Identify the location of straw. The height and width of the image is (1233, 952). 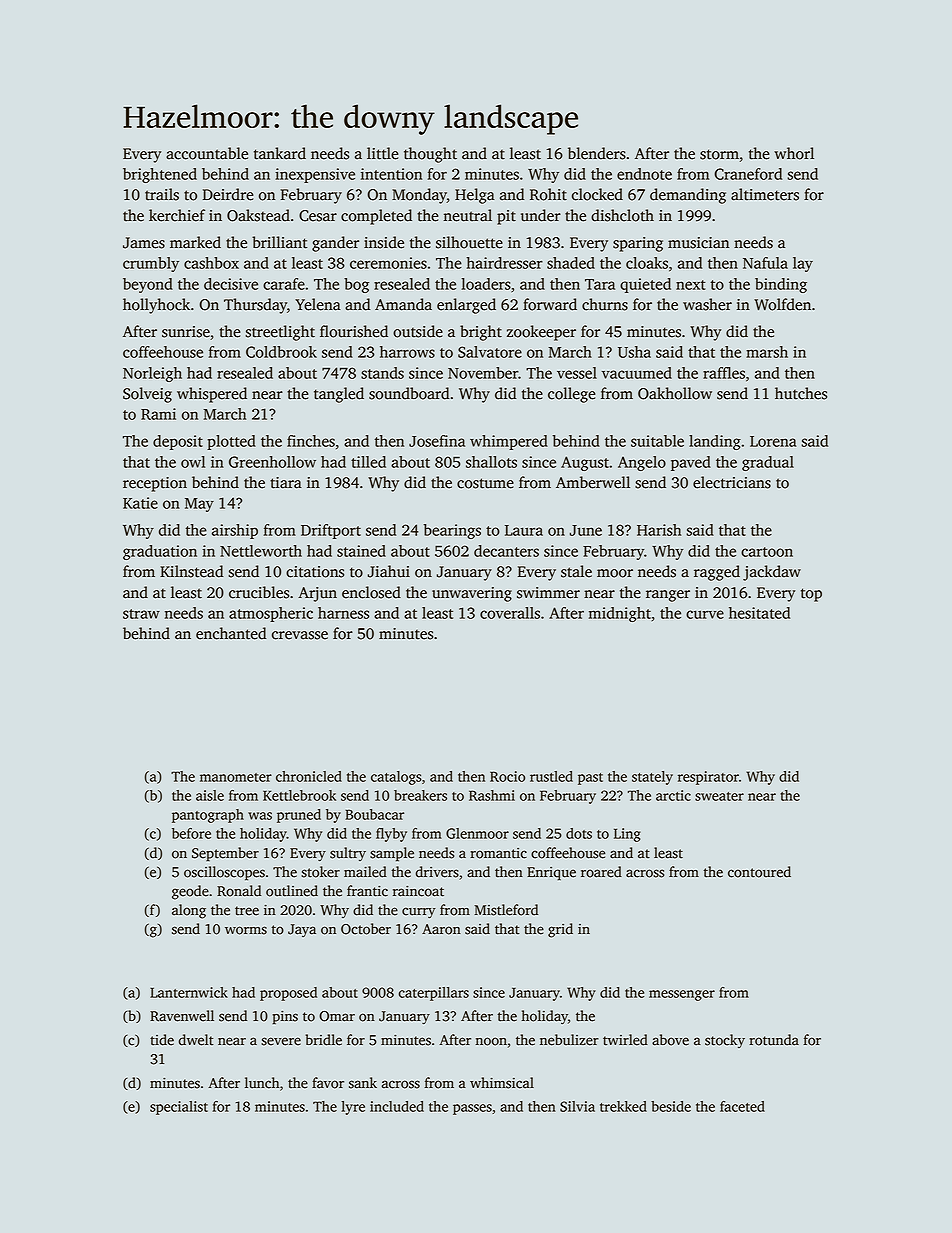
(141, 614).
